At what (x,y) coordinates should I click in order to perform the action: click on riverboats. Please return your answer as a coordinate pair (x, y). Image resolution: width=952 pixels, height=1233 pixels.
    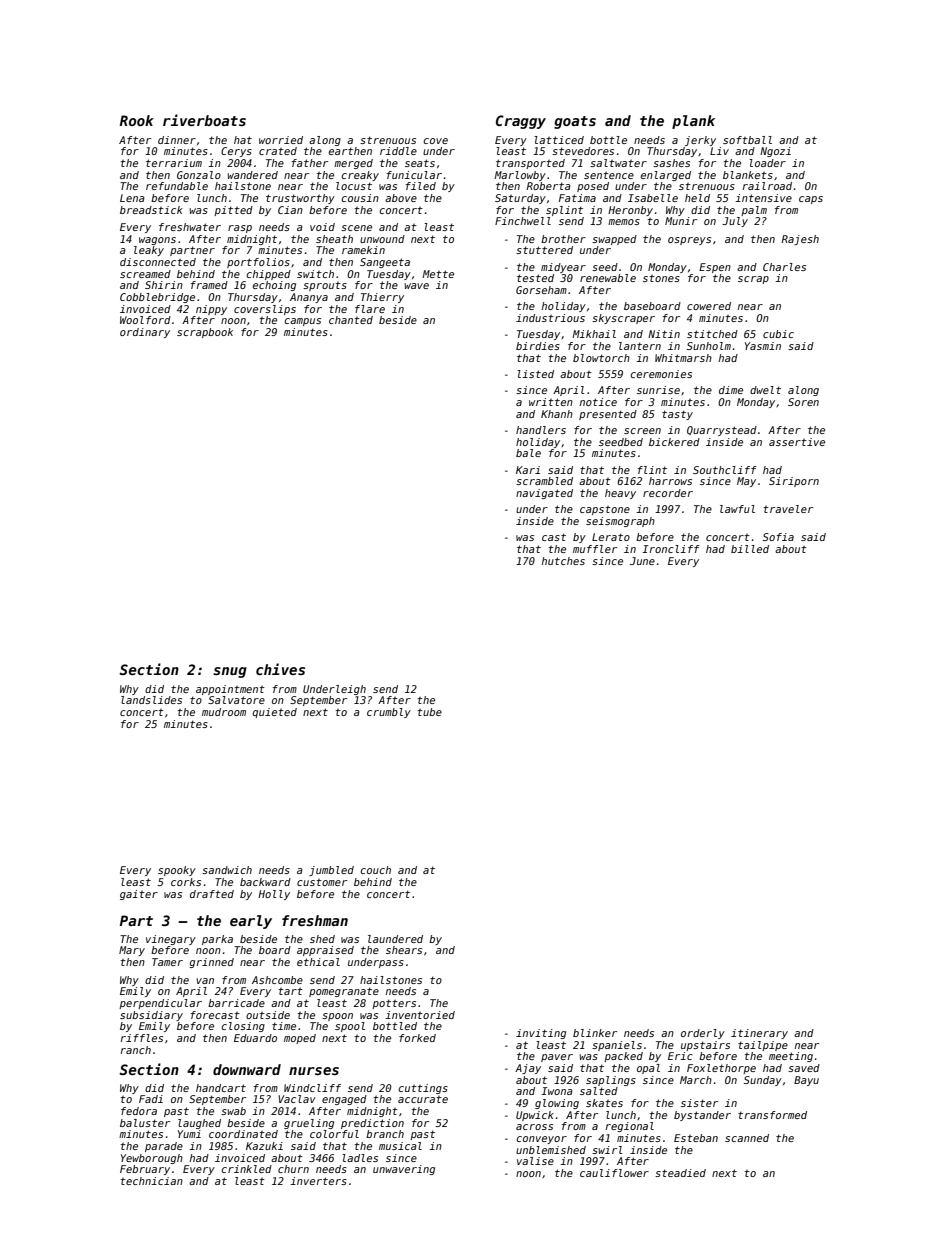
    Looking at the image, I should click on (204, 120).
